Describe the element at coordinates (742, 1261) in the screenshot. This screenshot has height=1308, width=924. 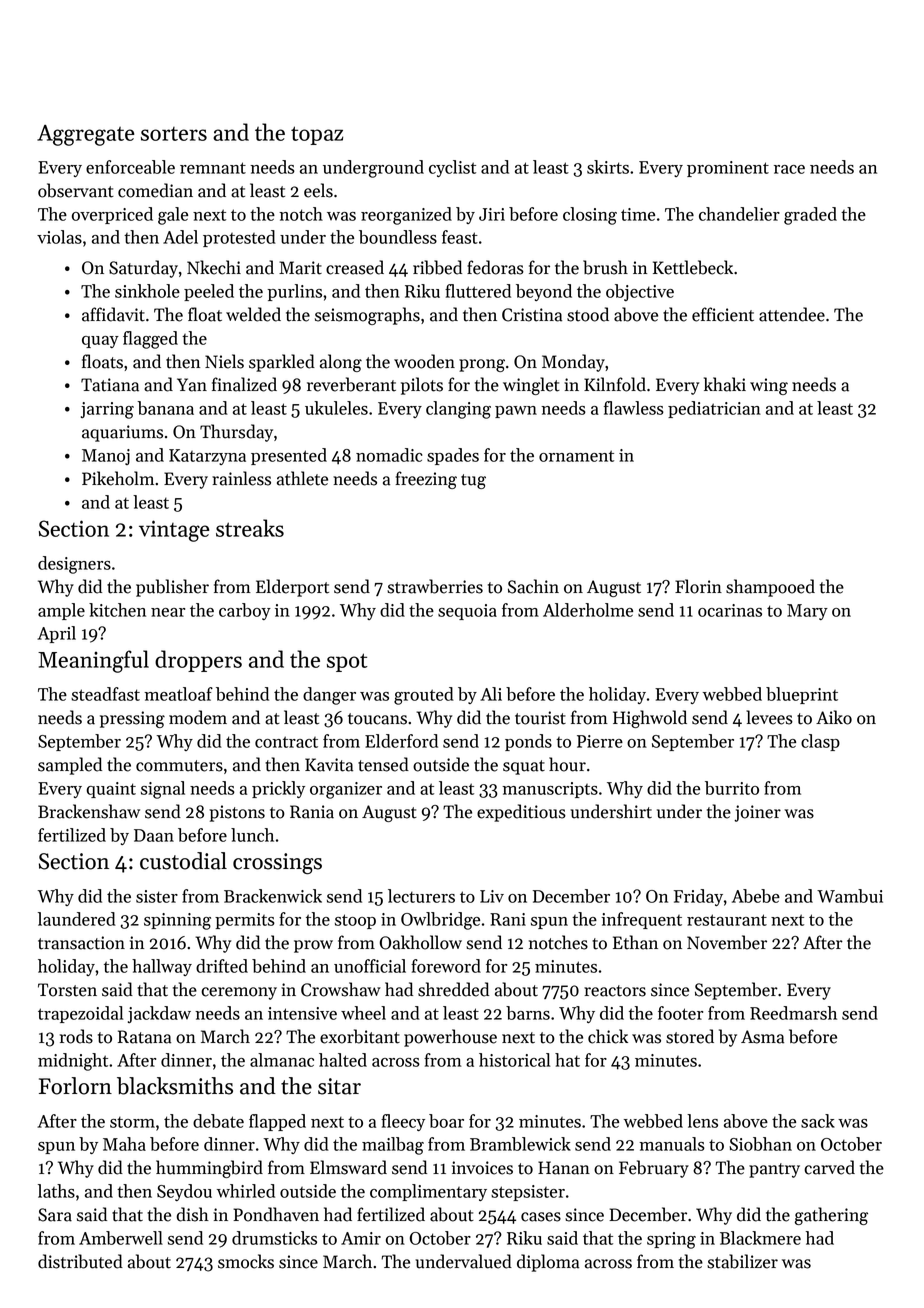
I see `stabilizer` at that location.
